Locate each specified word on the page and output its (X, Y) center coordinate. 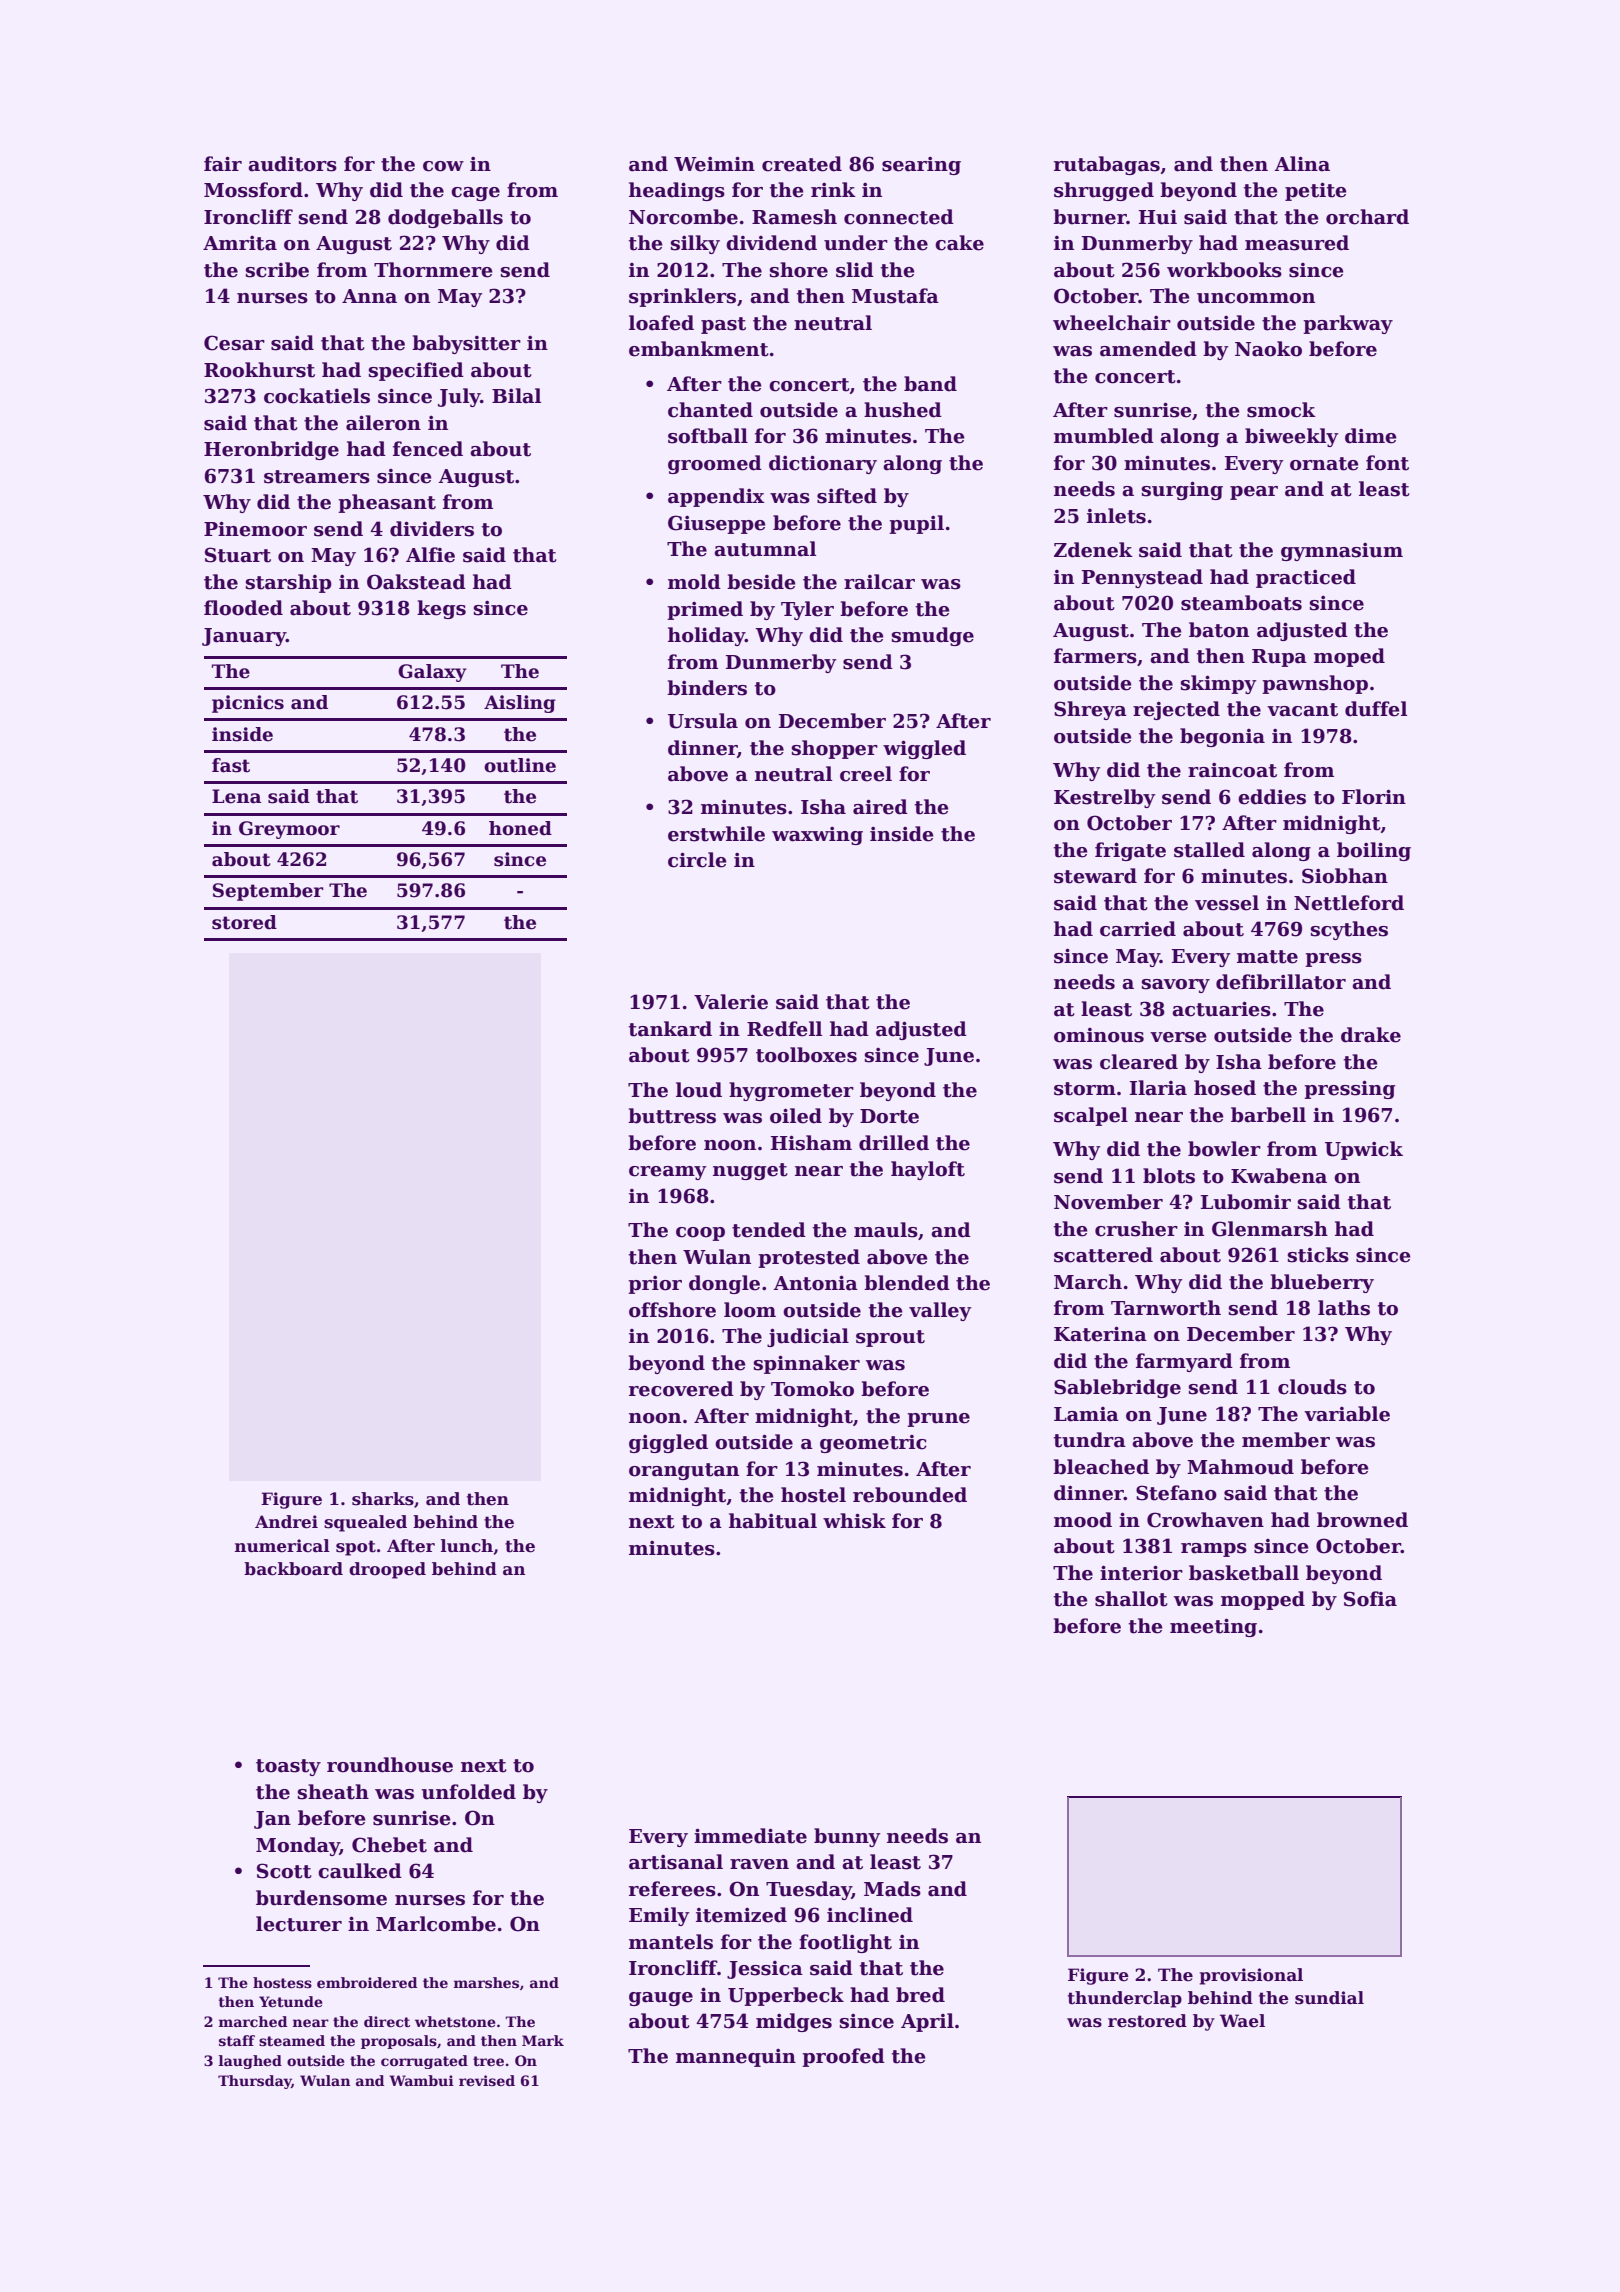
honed (520, 828)
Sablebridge (1117, 1388)
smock (1281, 410)
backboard (293, 1569)
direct (387, 2021)
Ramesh (794, 217)
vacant (1302, 710)
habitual (773, 1521)
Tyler (807, 610)
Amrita (240, 243)
